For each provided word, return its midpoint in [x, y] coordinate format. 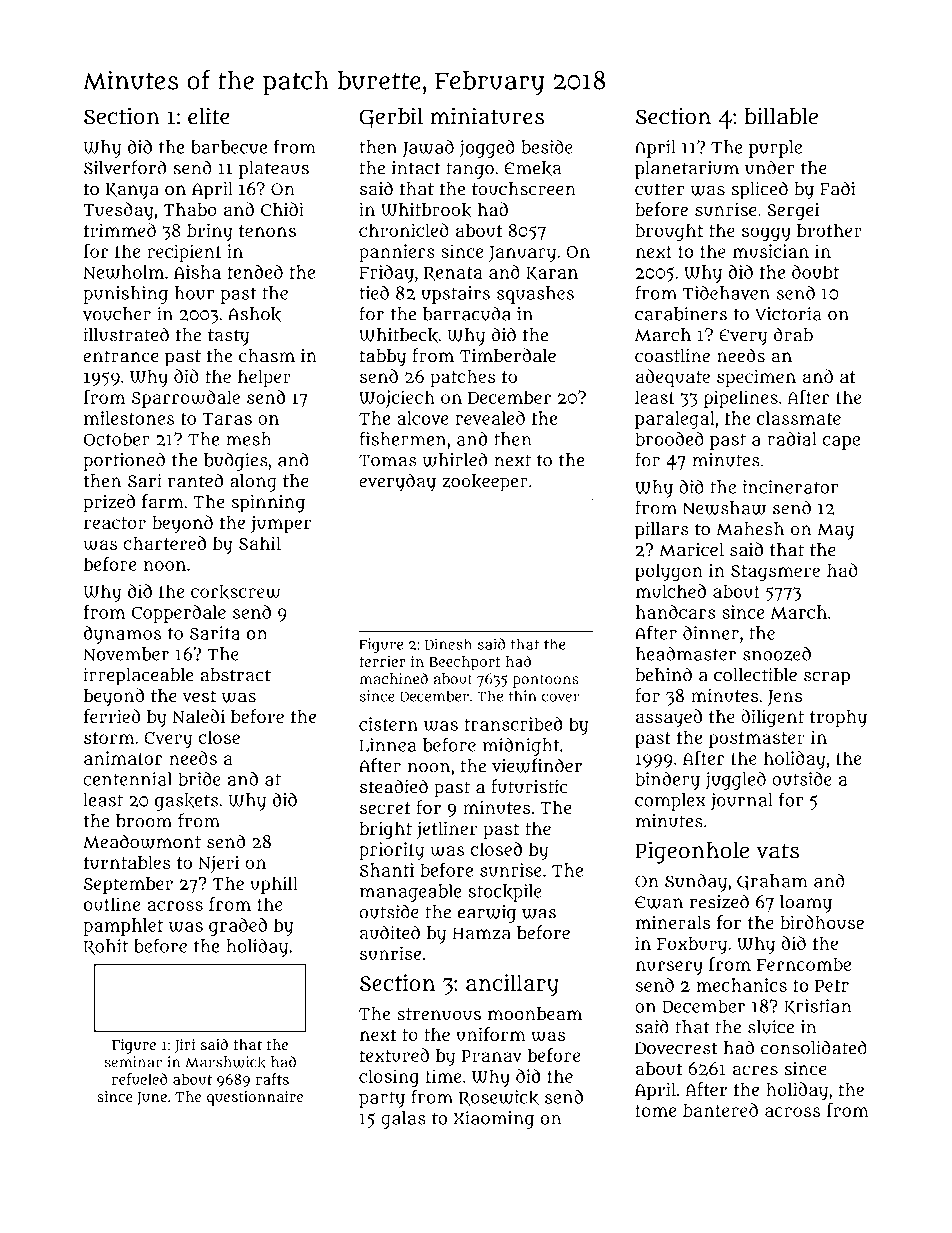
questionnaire [255, 1098]
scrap [827, 678]
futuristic [529, 786]
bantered [720, 1110]
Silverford [125, 167]
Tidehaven [726, 293]
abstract [236, 675]
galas [403, 1120]
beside [547, 147]
